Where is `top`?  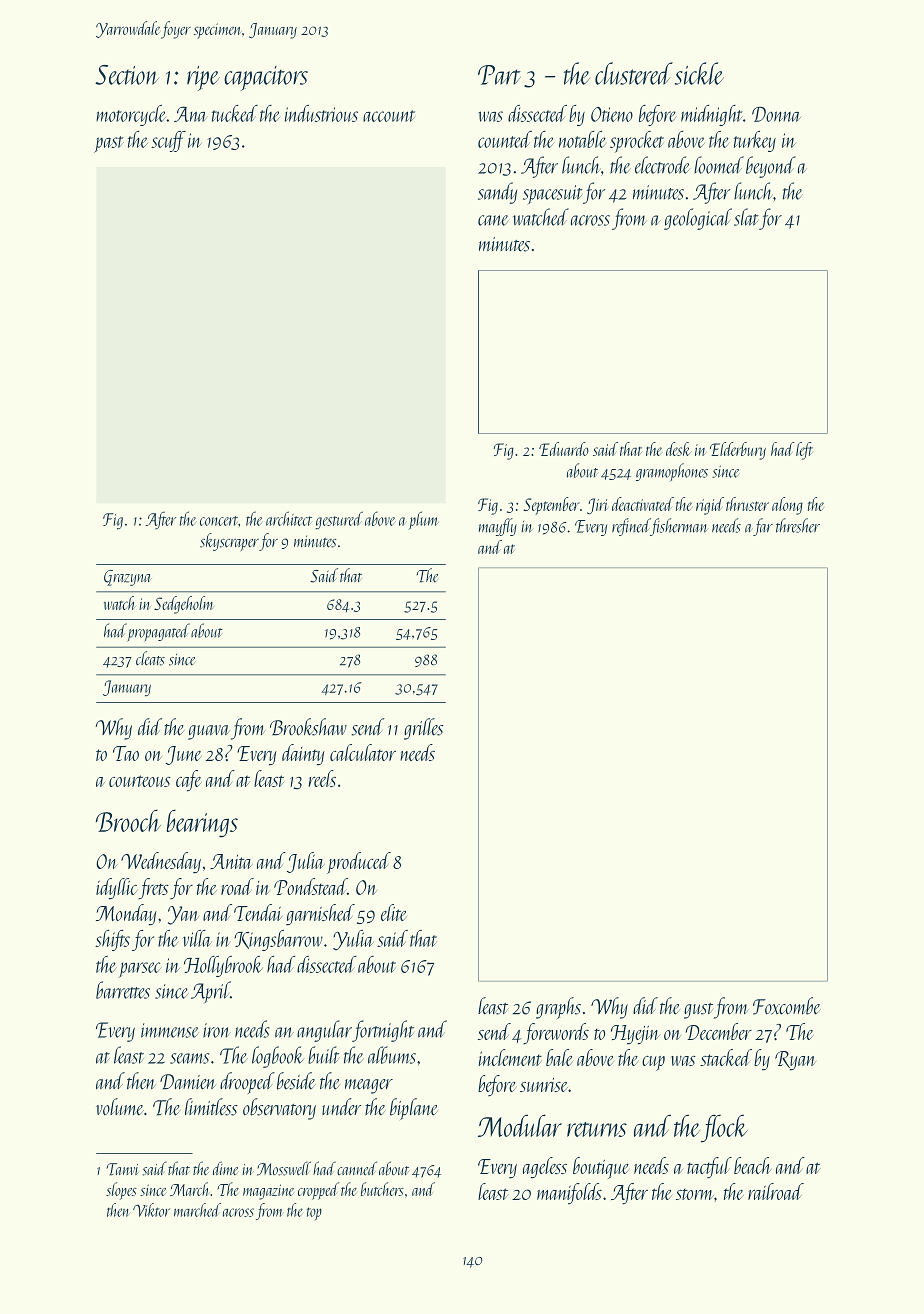
top is located at coordinates (314, 1213).
